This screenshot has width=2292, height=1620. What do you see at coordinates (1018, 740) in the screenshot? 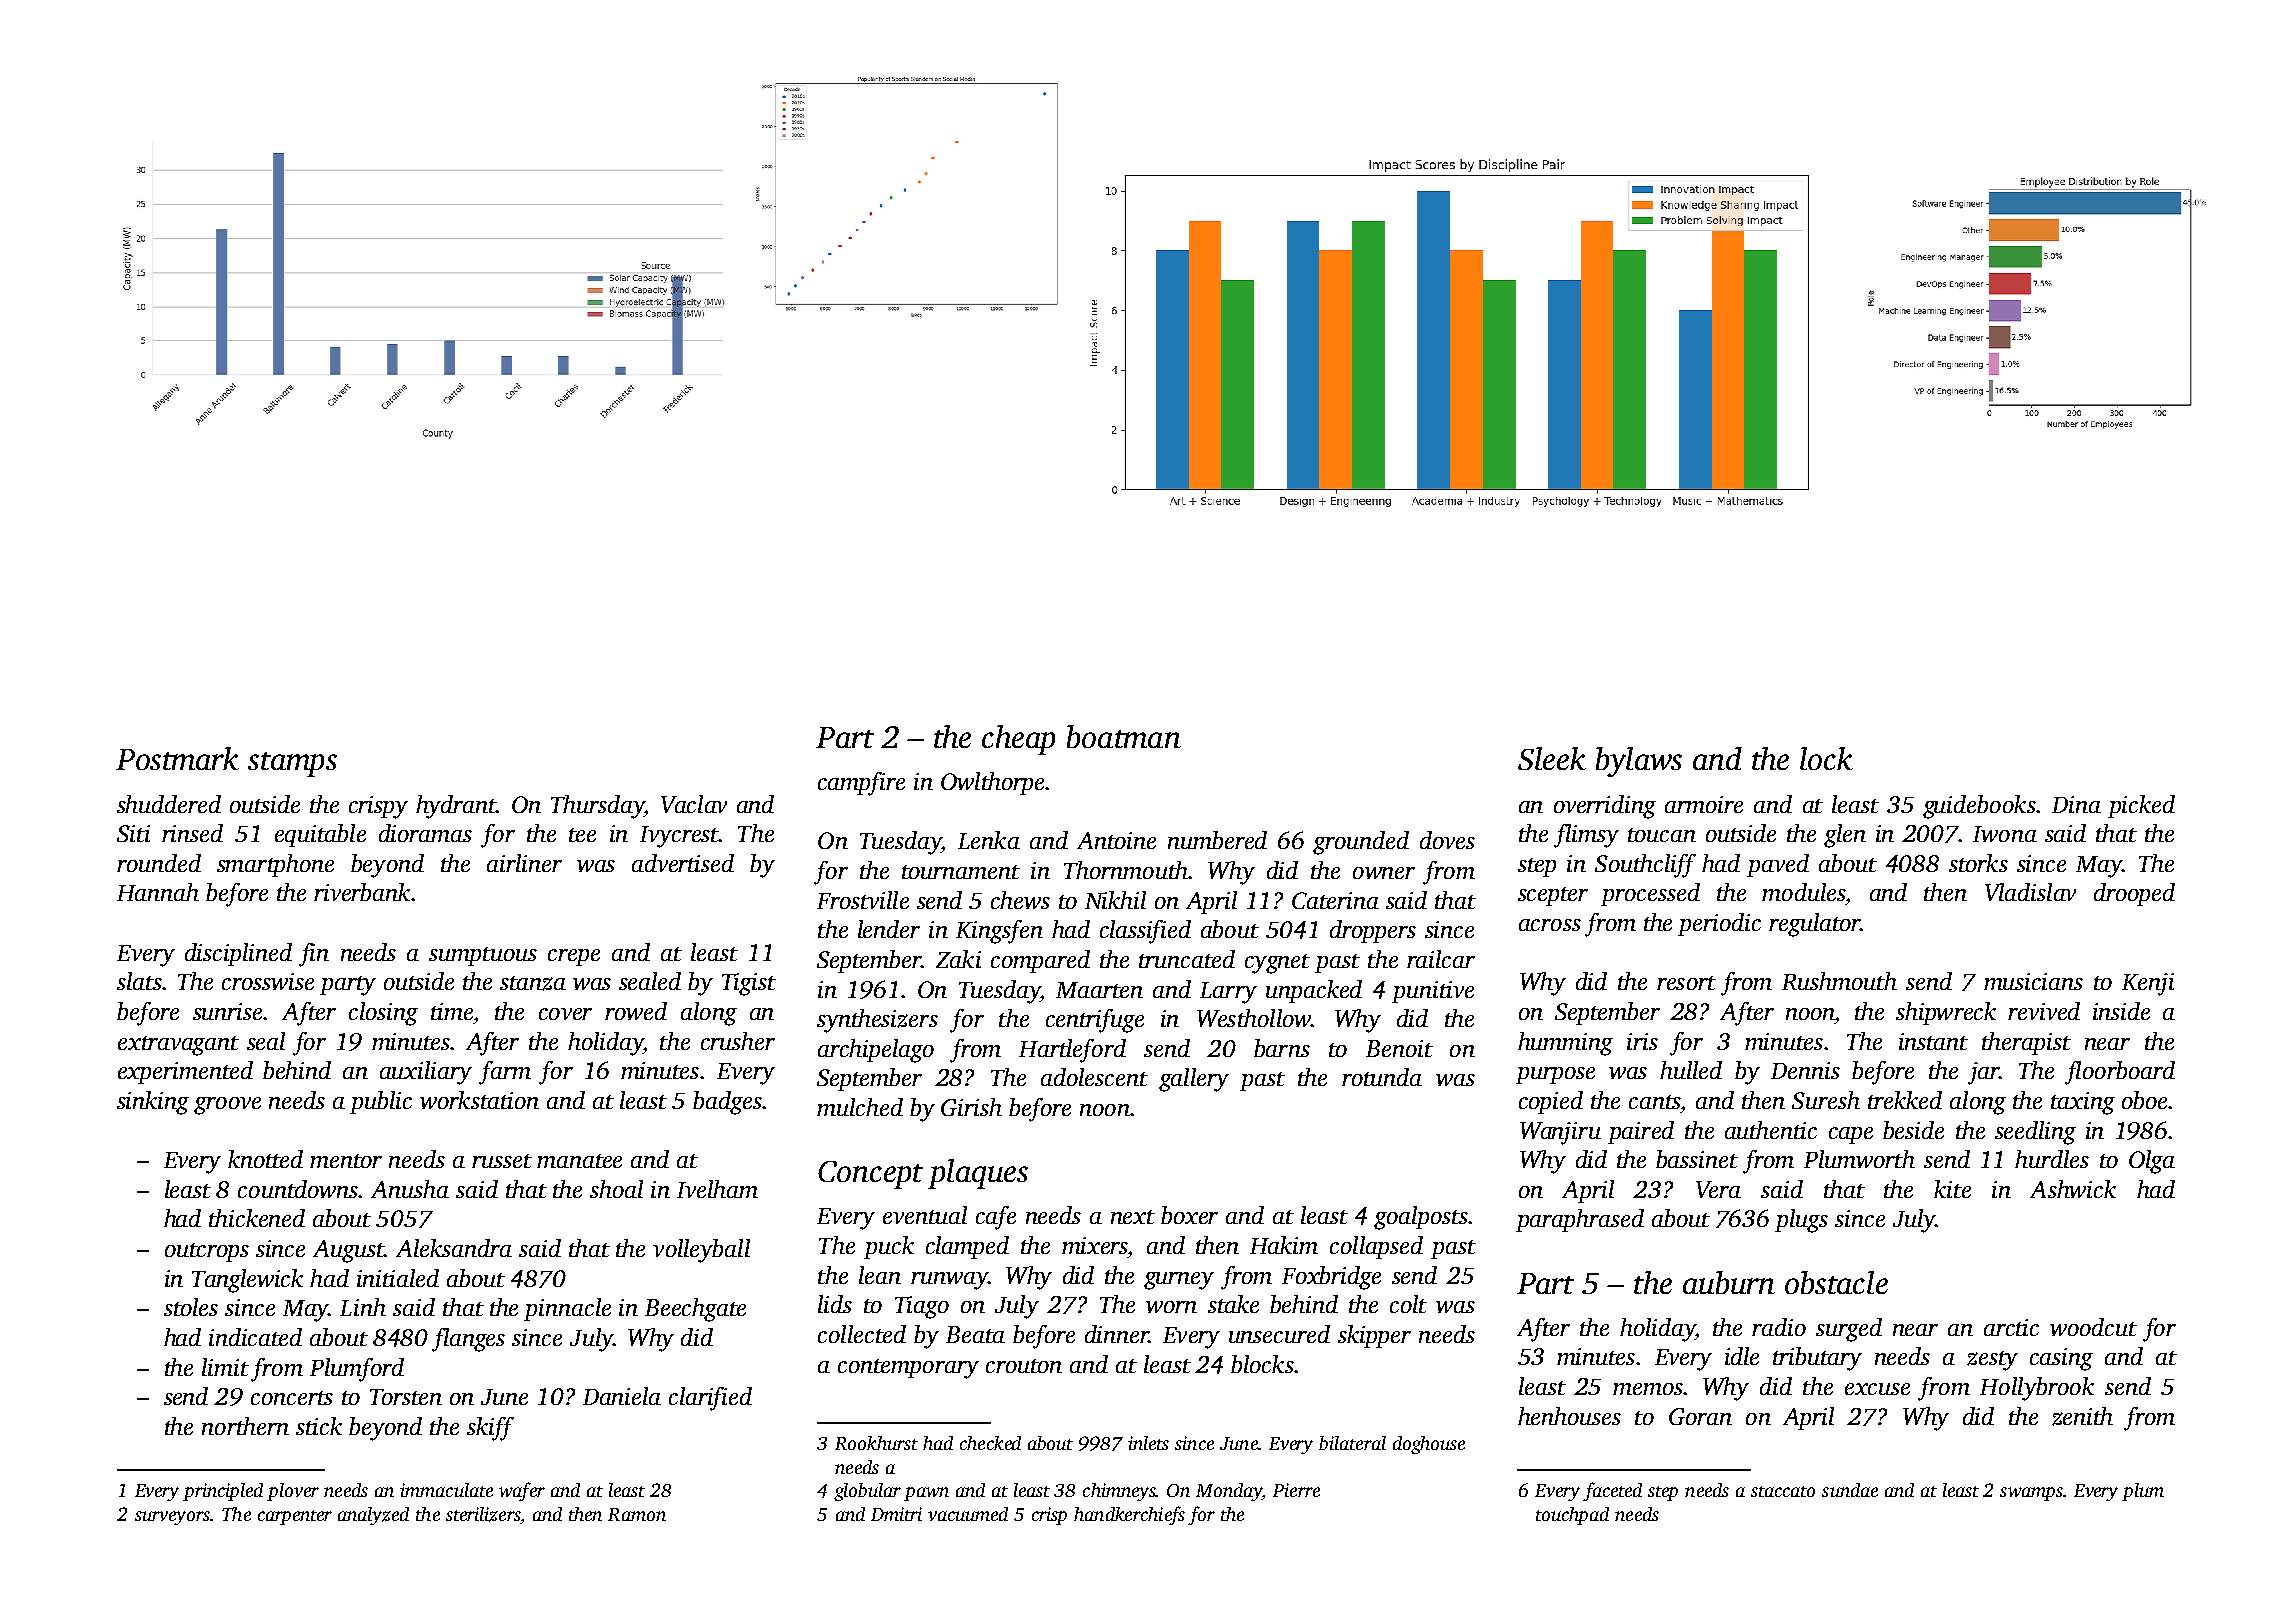
I see `cheap` at bounding box center [1018, 740].
